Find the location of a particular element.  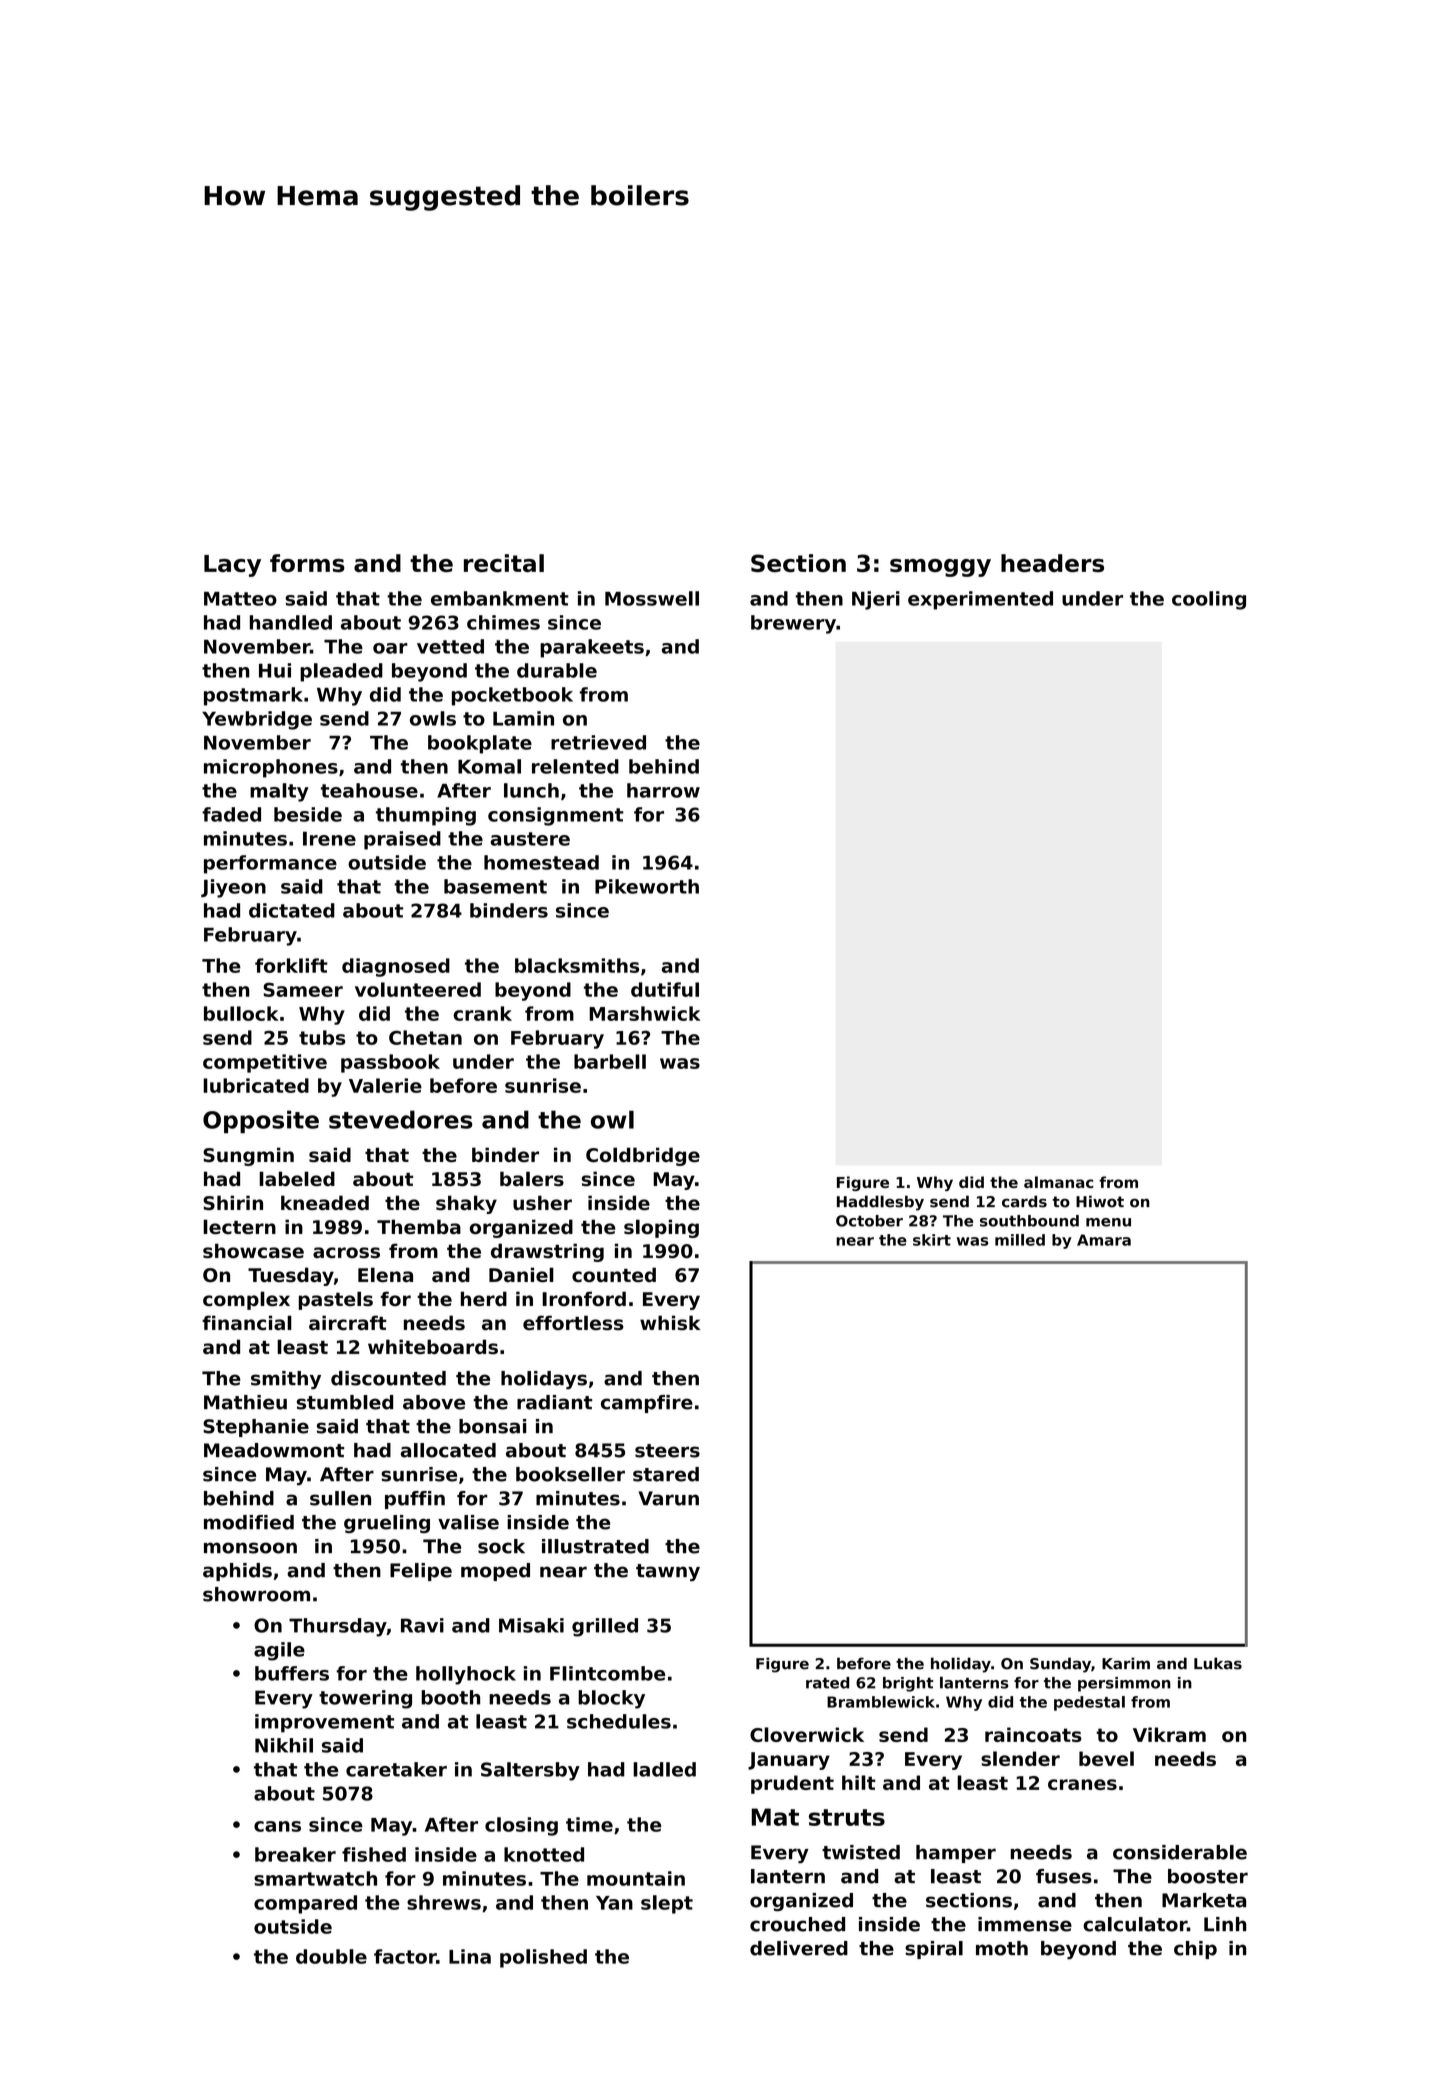

experimented is located at coordinates (980, 600).
